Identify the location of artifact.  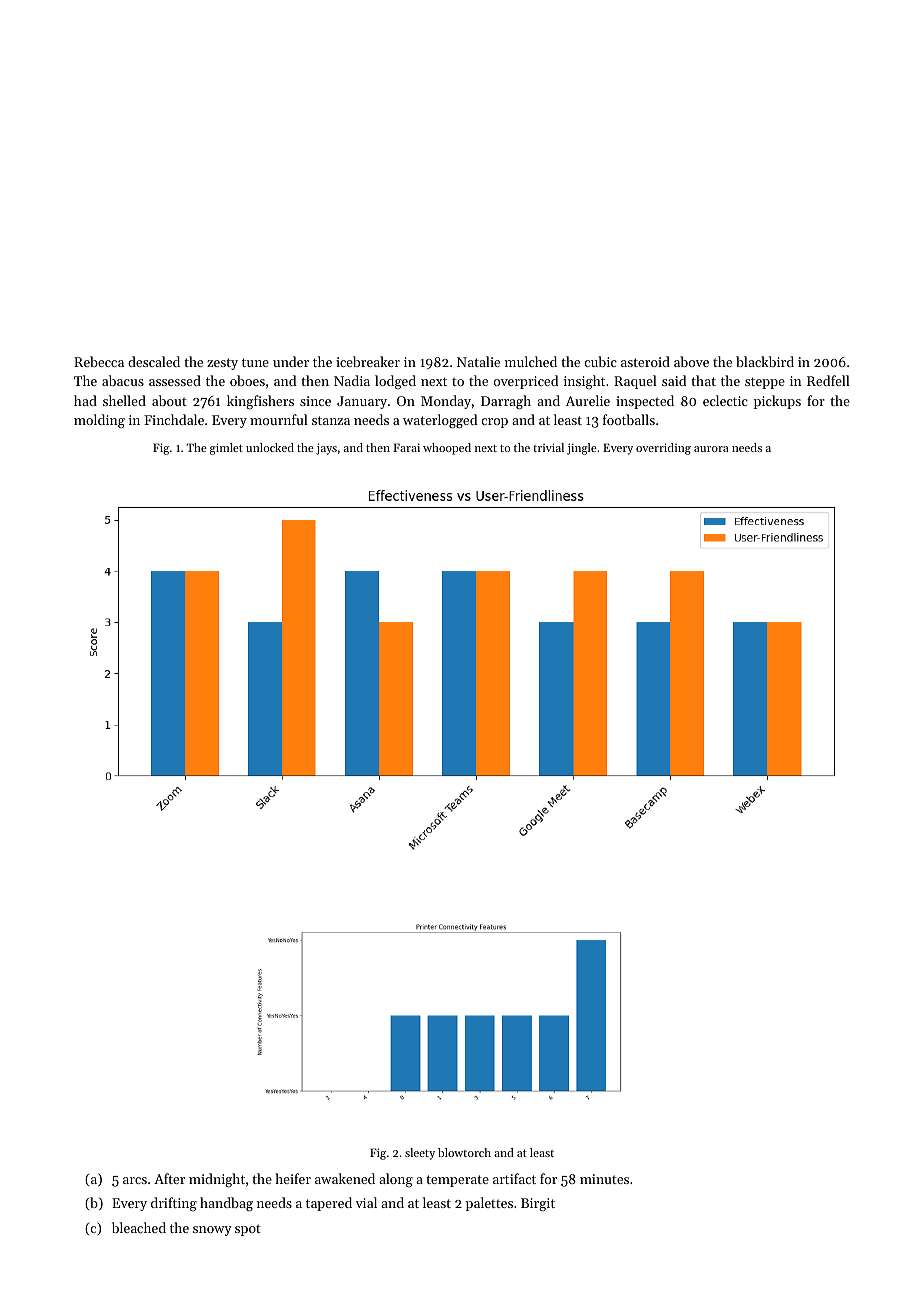
(514, 1178).
